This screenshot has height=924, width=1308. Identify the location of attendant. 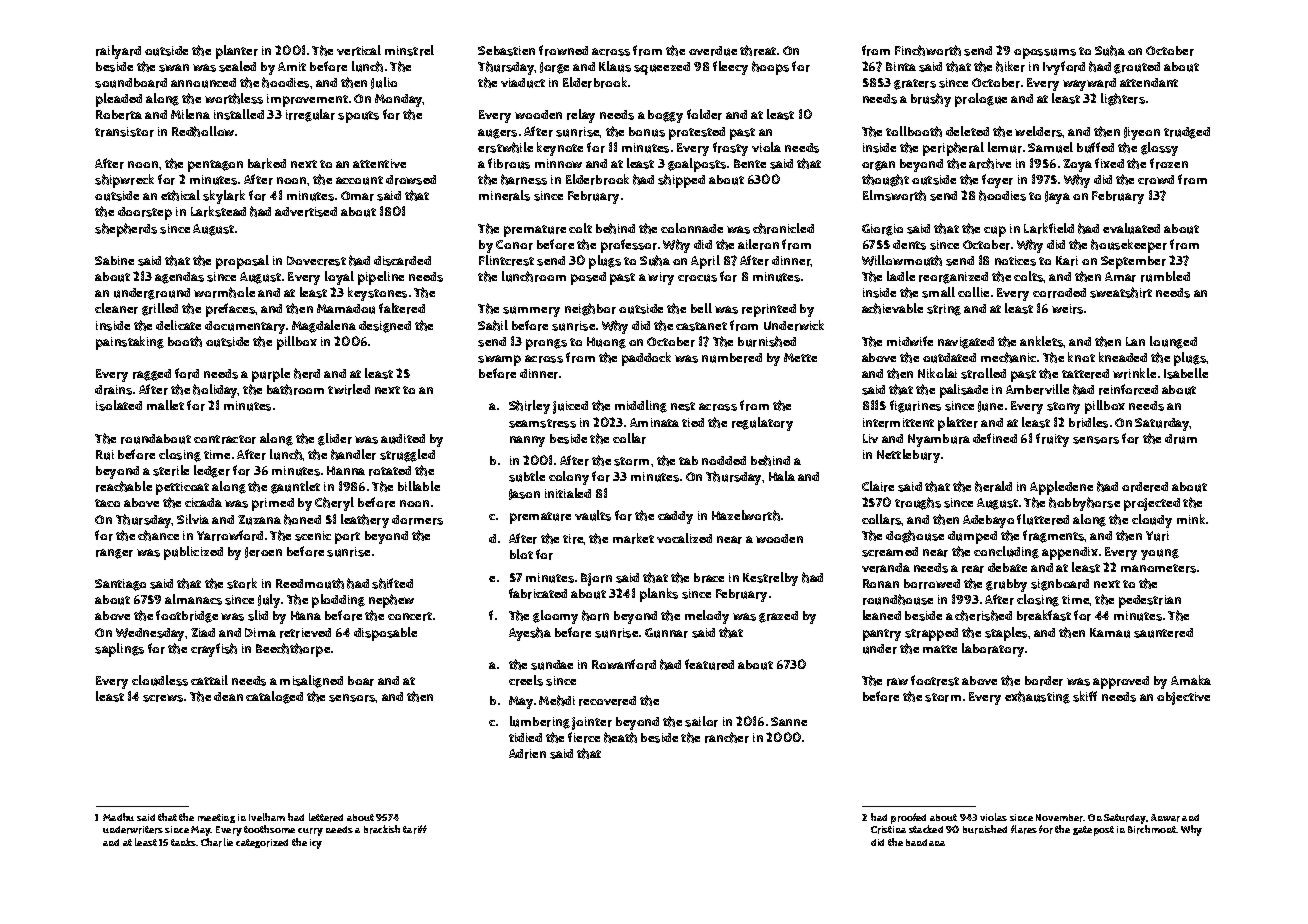
(1149, 82).
